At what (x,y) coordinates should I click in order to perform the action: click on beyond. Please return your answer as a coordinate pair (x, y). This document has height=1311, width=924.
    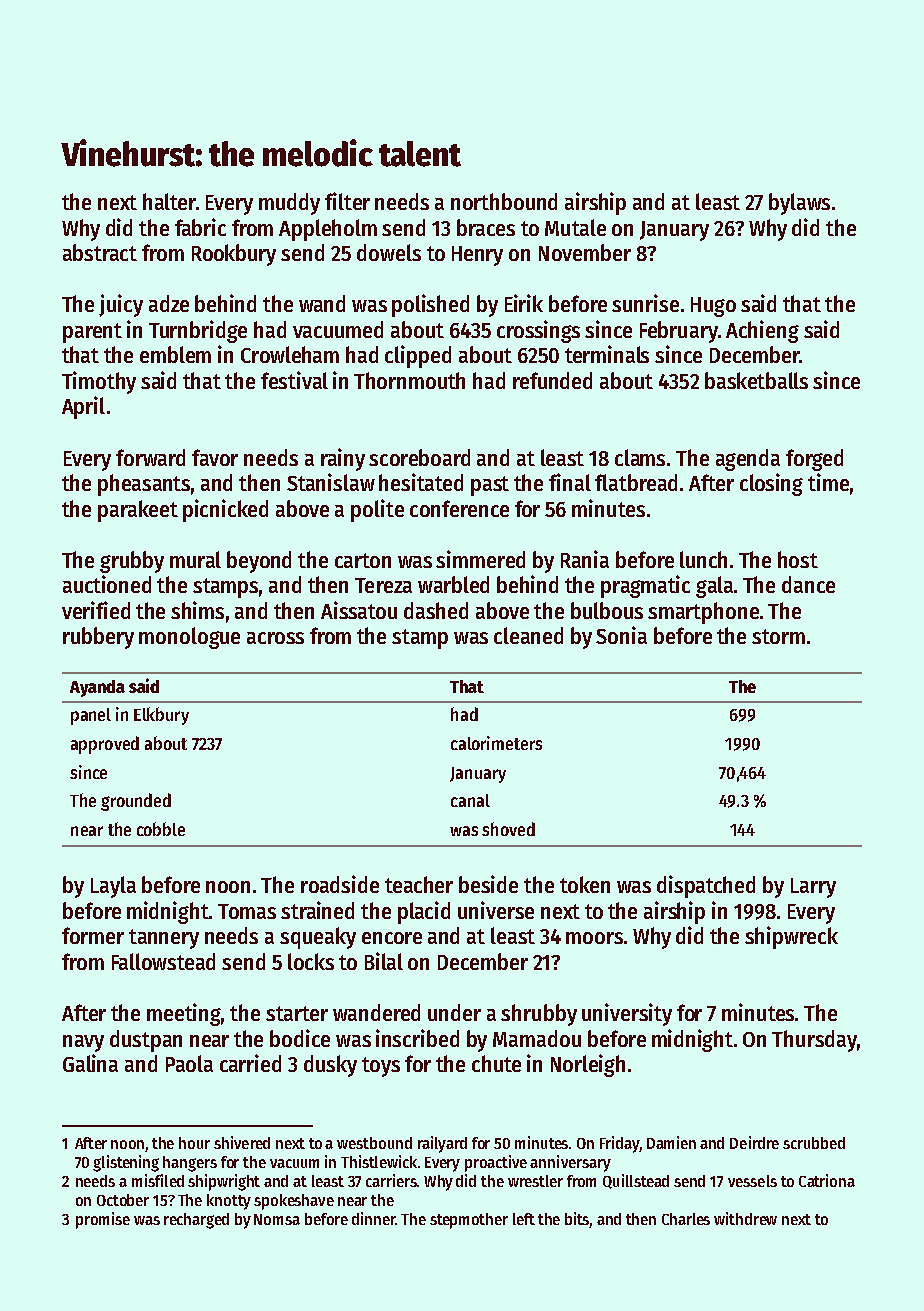
    Looking at the image, I should click on (259, 562).
